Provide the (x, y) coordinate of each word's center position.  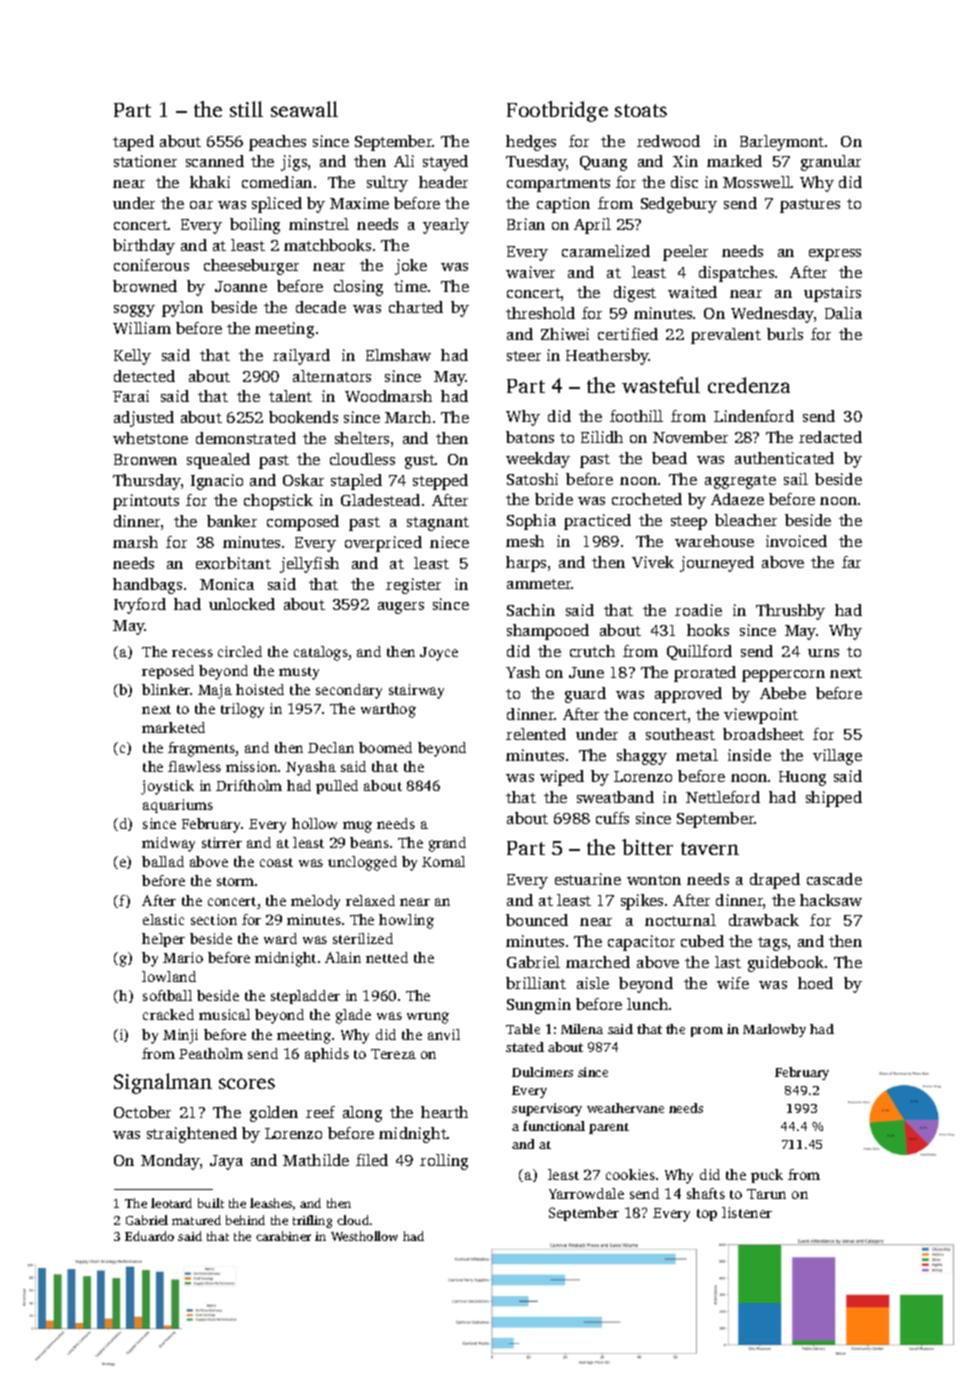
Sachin (531, 610)
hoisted (260, 689)
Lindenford (754, 416)
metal (697, 755)
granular (831, 163)
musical (224, 1014)
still (246, 109)
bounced (537, 920)
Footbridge (557, 111)
